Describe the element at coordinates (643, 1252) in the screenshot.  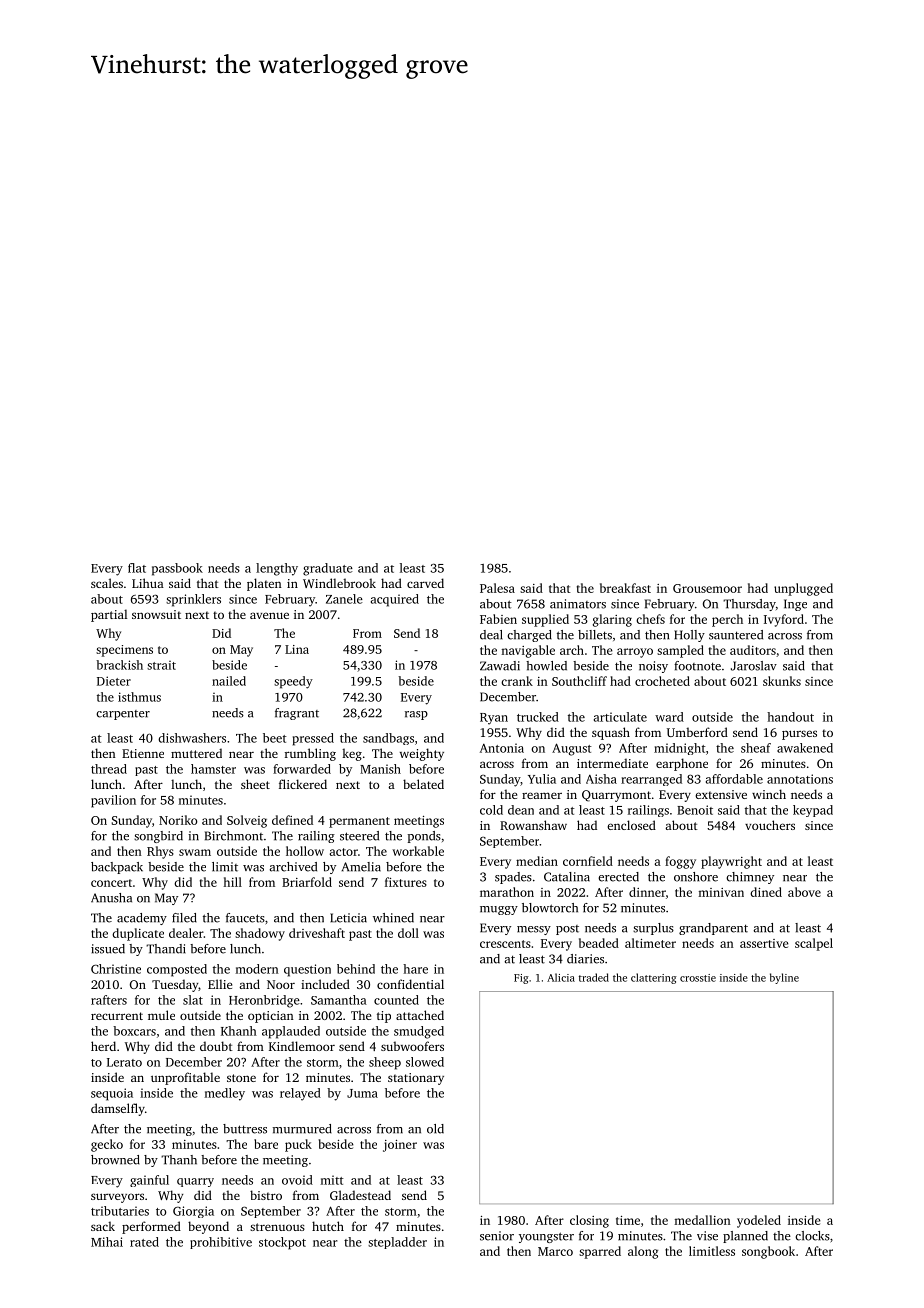
I see `along` at that location.
